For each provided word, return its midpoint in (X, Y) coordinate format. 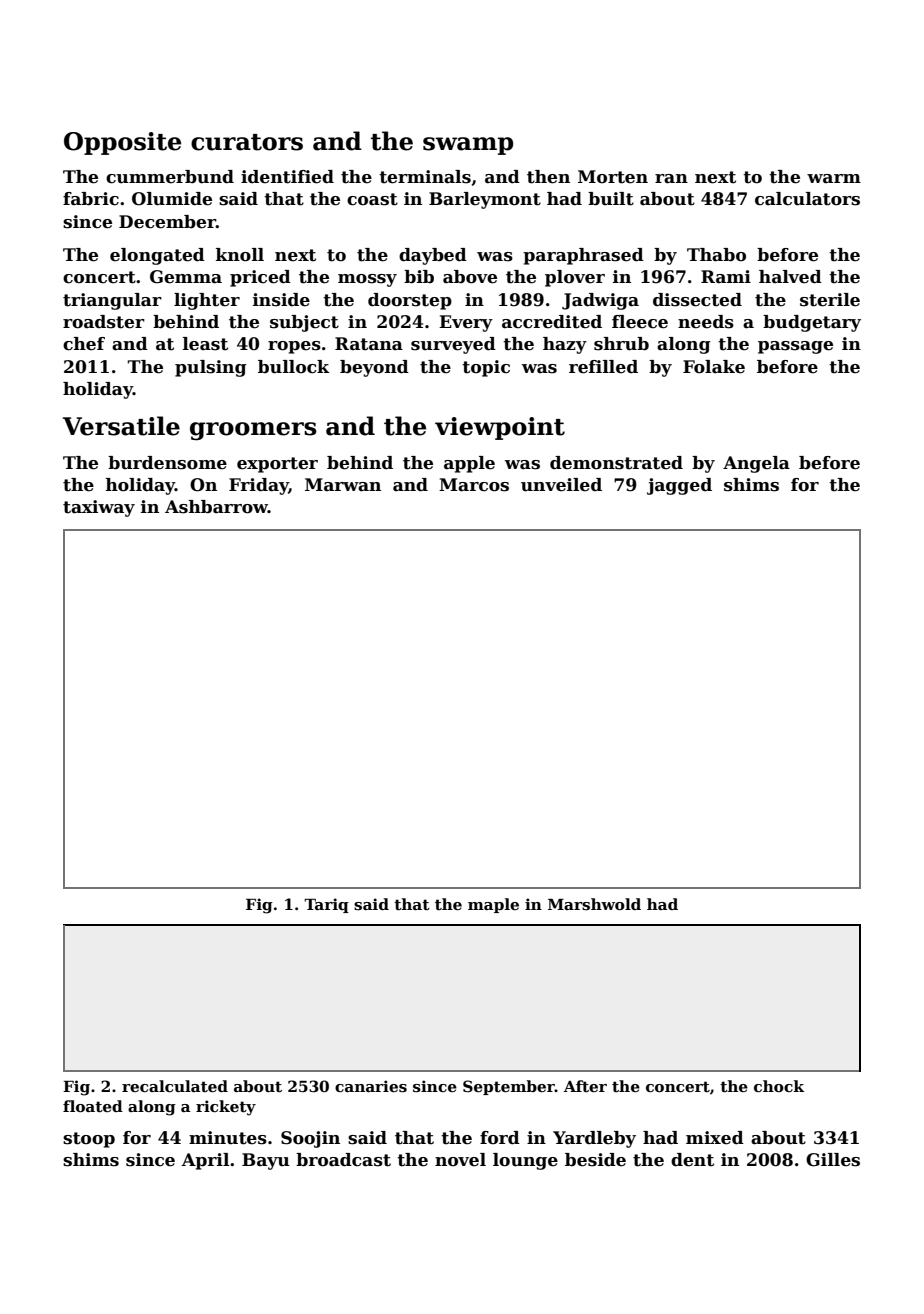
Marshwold (594, 904)
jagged (679, 486)
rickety (226, 1108)
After (585, 1086)
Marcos (474, 485)
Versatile (121, 426)
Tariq (326, 905)
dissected (697, 300)
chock (779, 1086)
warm (834, 179)
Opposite (122, 143)
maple (493, 905)
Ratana (369, 344)
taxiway (99, 508)
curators (247, 142)
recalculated (175, 1086)
